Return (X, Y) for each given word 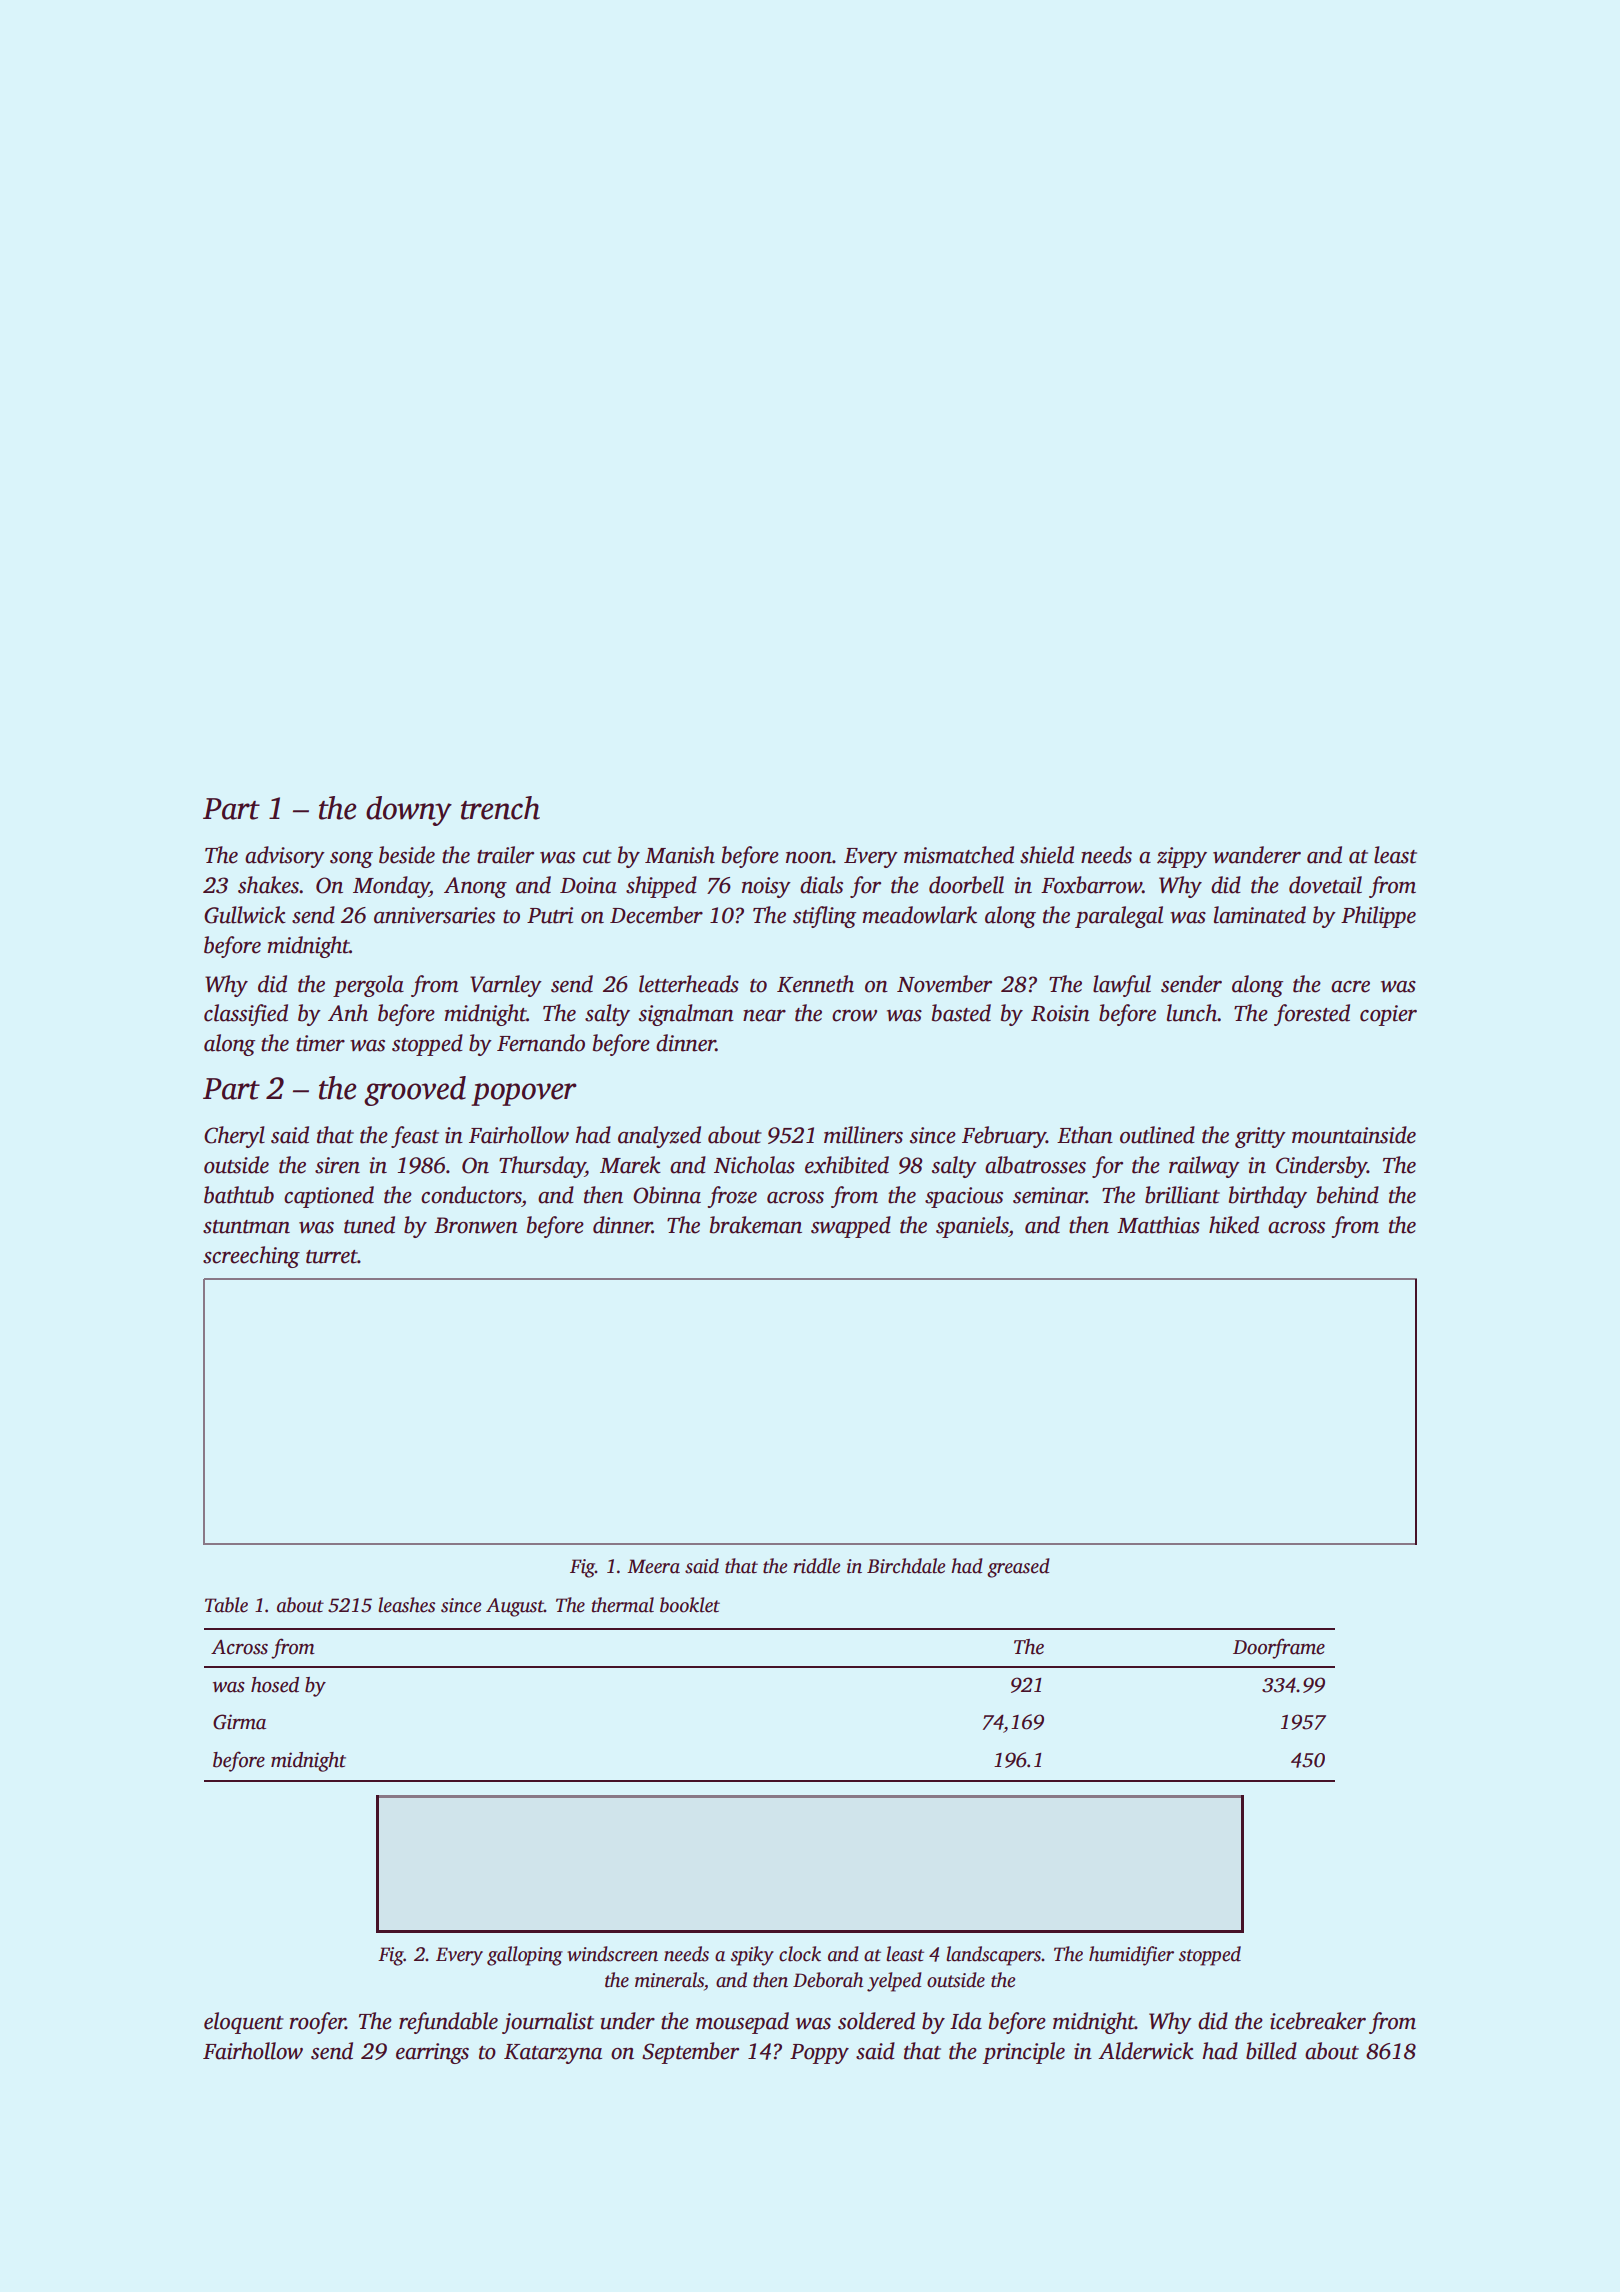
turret (332, 1257)
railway (1204, 1167)
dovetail (1325, 885)
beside (407, 855)
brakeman (756, 1225)
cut (597, 857)
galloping (525, 1956)
